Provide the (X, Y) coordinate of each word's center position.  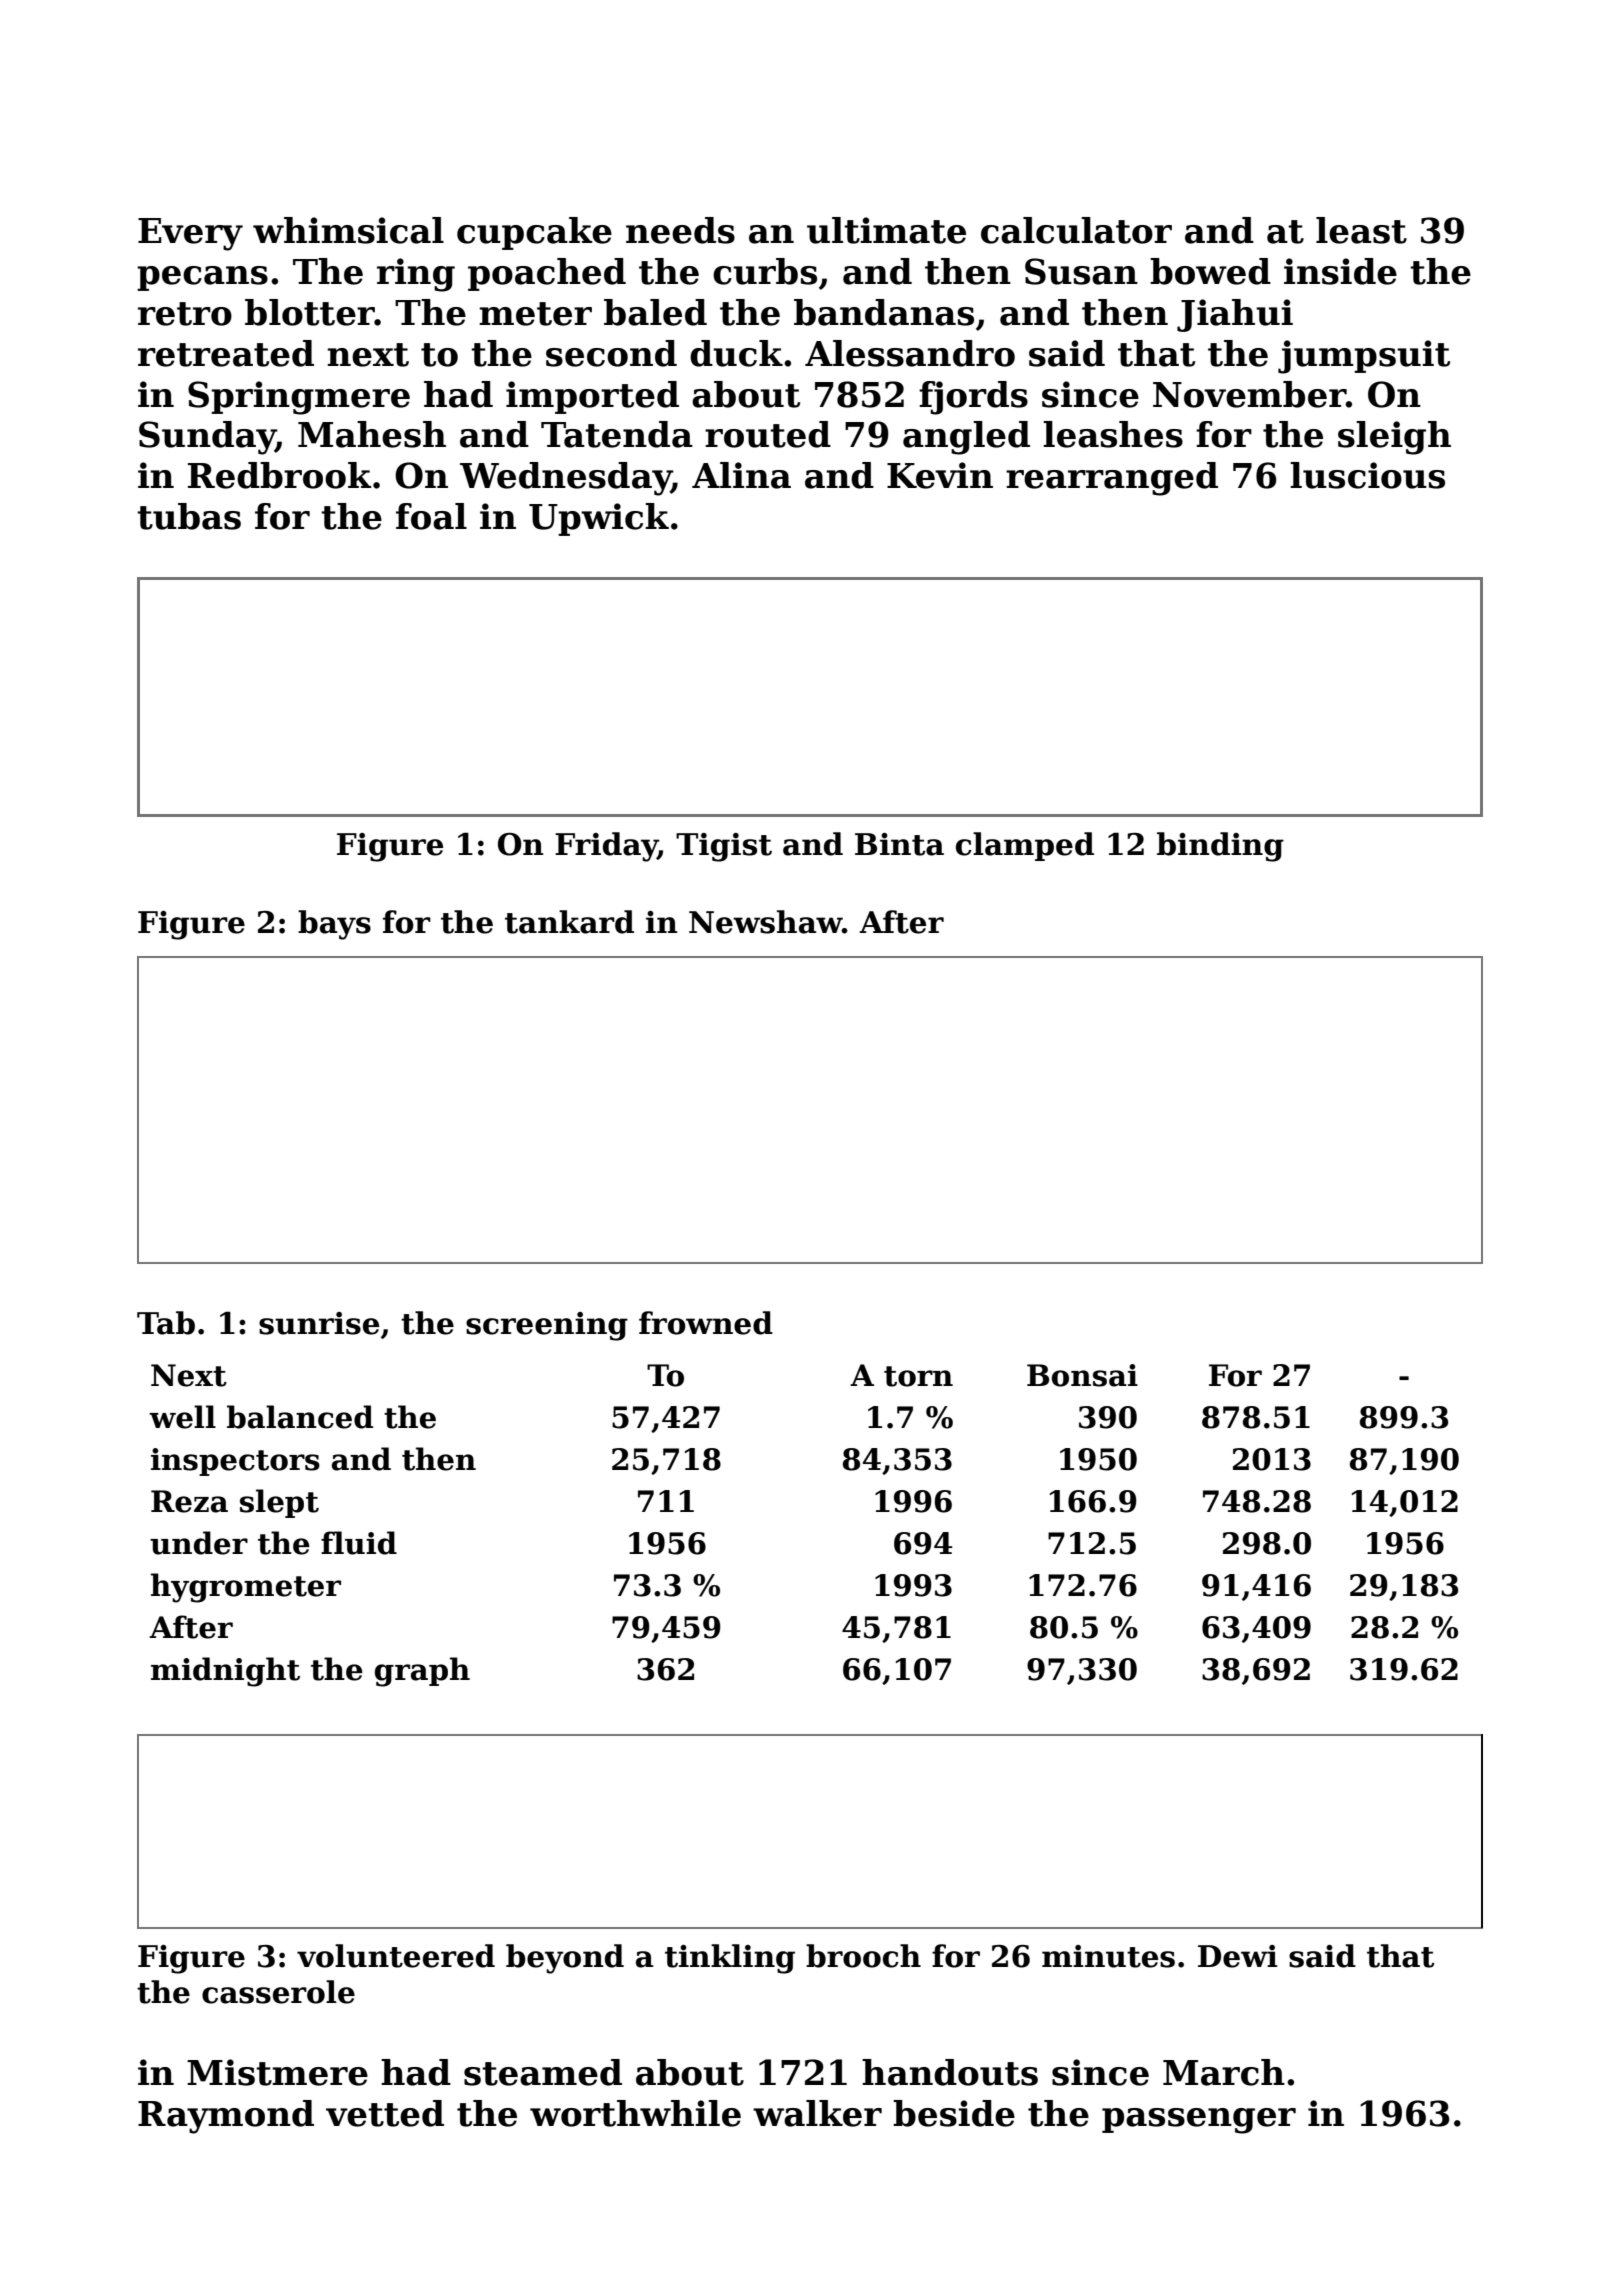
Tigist (724, 847)
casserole (278, 1992)
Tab (166, 1323)
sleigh (1394, 438)
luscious (1367, 475)
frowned (706, 1323)
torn (918, 1376)
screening (547, 1326)
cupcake (534, 233)
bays (334, 925)
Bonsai (1082, 1375)
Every (190, 234)
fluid (359, 1543)
